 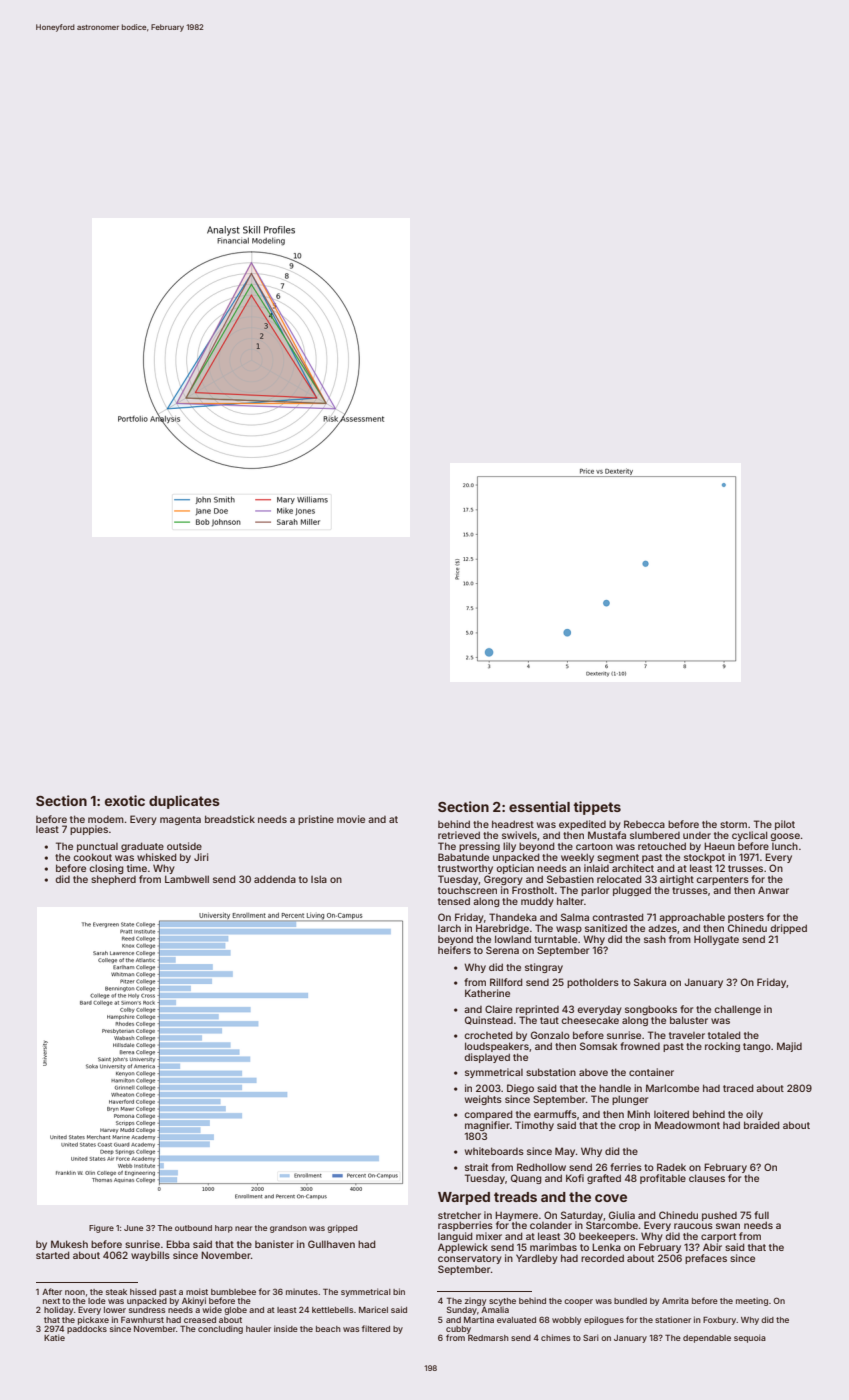 What do you see at coordinates (737, 1010) in the image?
I see `challenge` at bounding box center [737, 1010].
